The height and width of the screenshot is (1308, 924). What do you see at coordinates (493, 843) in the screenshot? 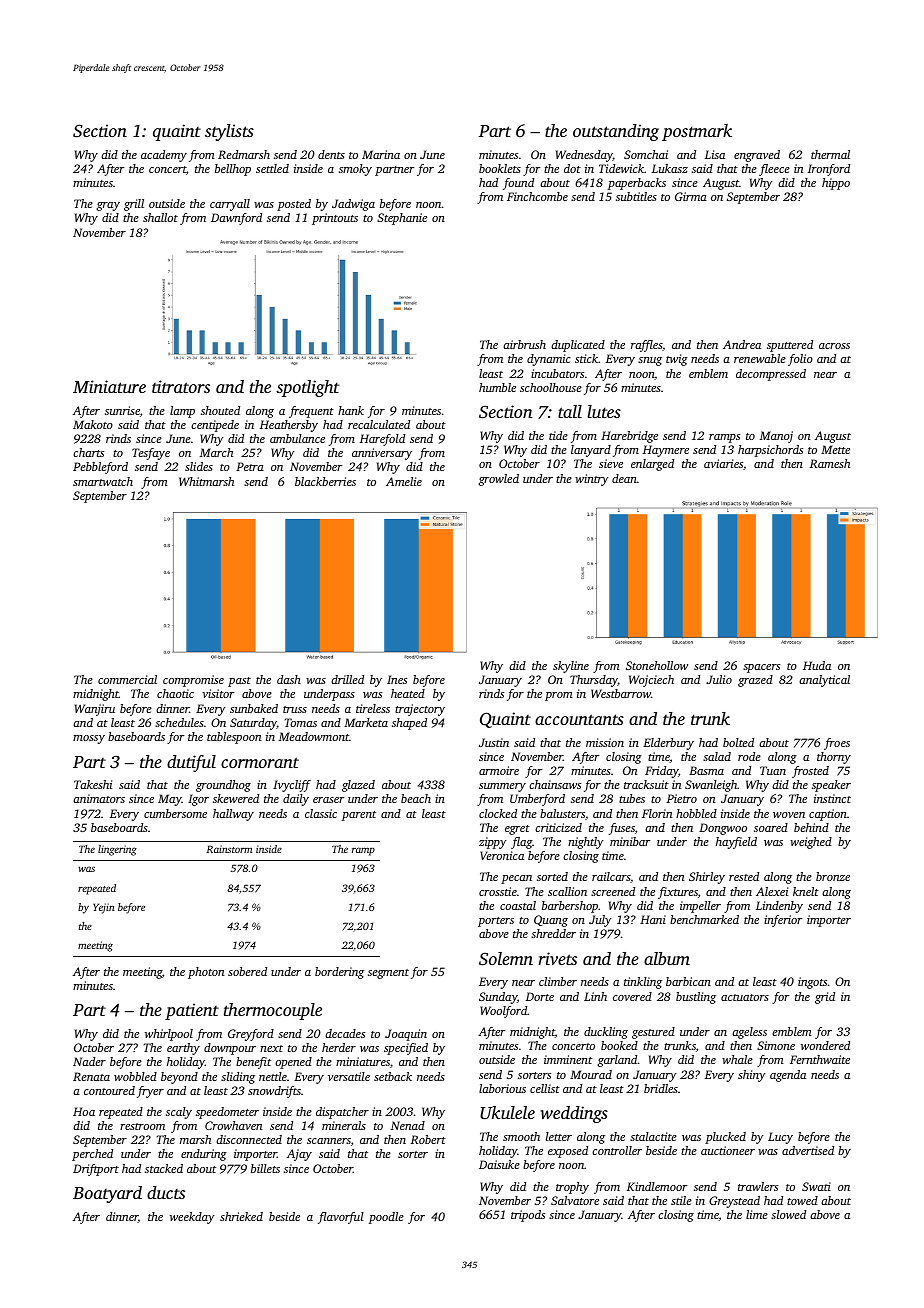
I see `zippy` at bounding box center [493, 843].
